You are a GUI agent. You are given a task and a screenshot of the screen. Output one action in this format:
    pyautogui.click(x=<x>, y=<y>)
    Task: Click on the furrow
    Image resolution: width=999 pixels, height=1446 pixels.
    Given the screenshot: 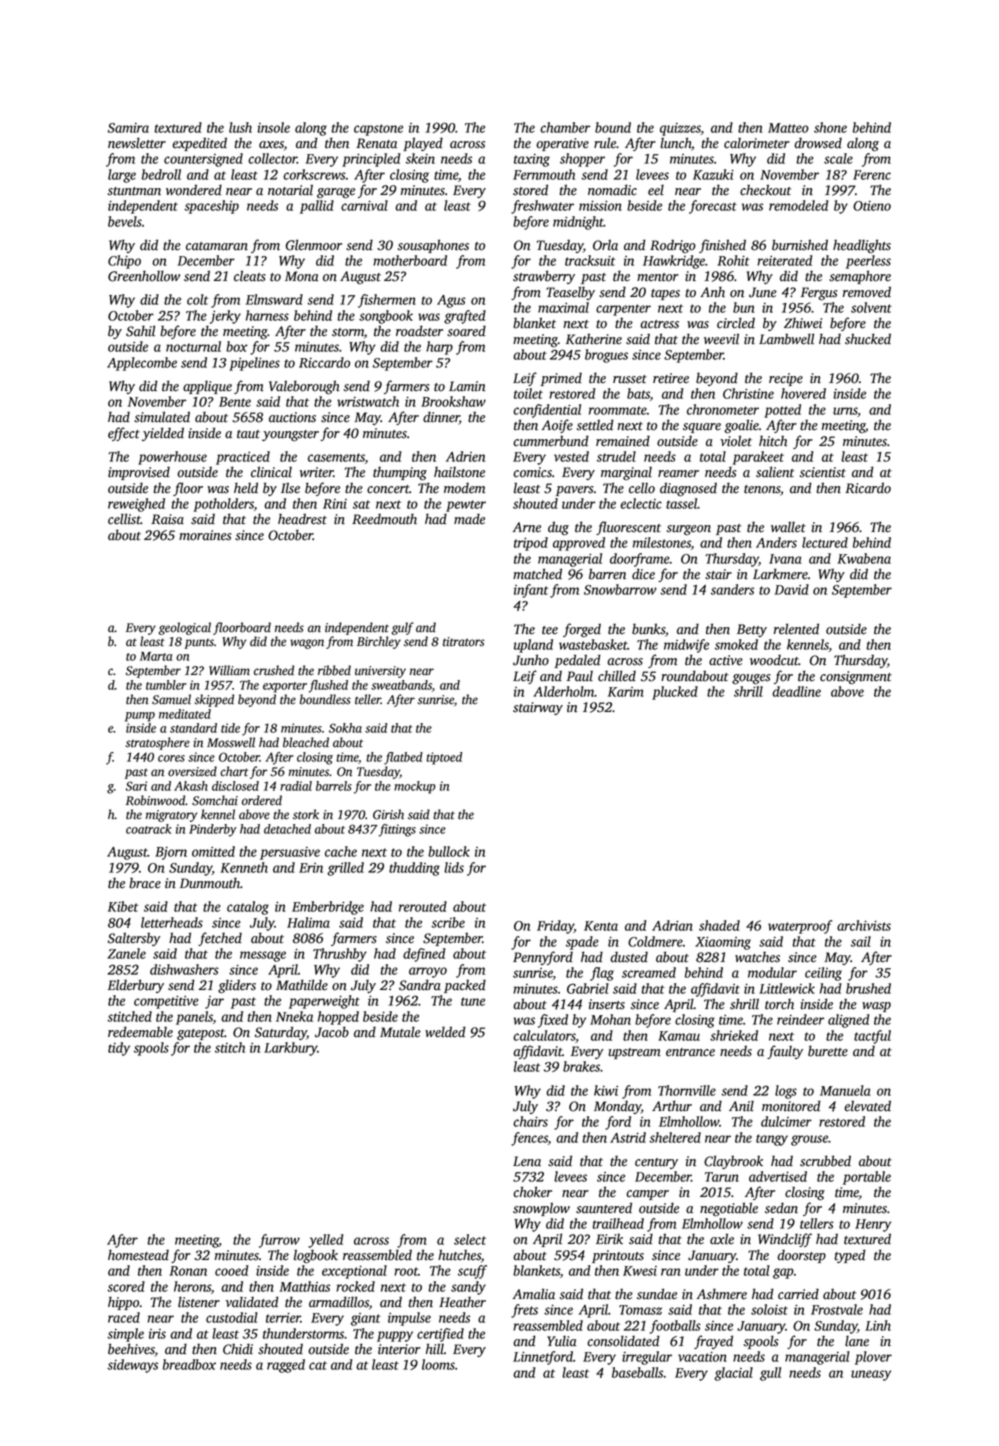 What is the action you would take?
    pyautogui.click(x=279, y=1241)
